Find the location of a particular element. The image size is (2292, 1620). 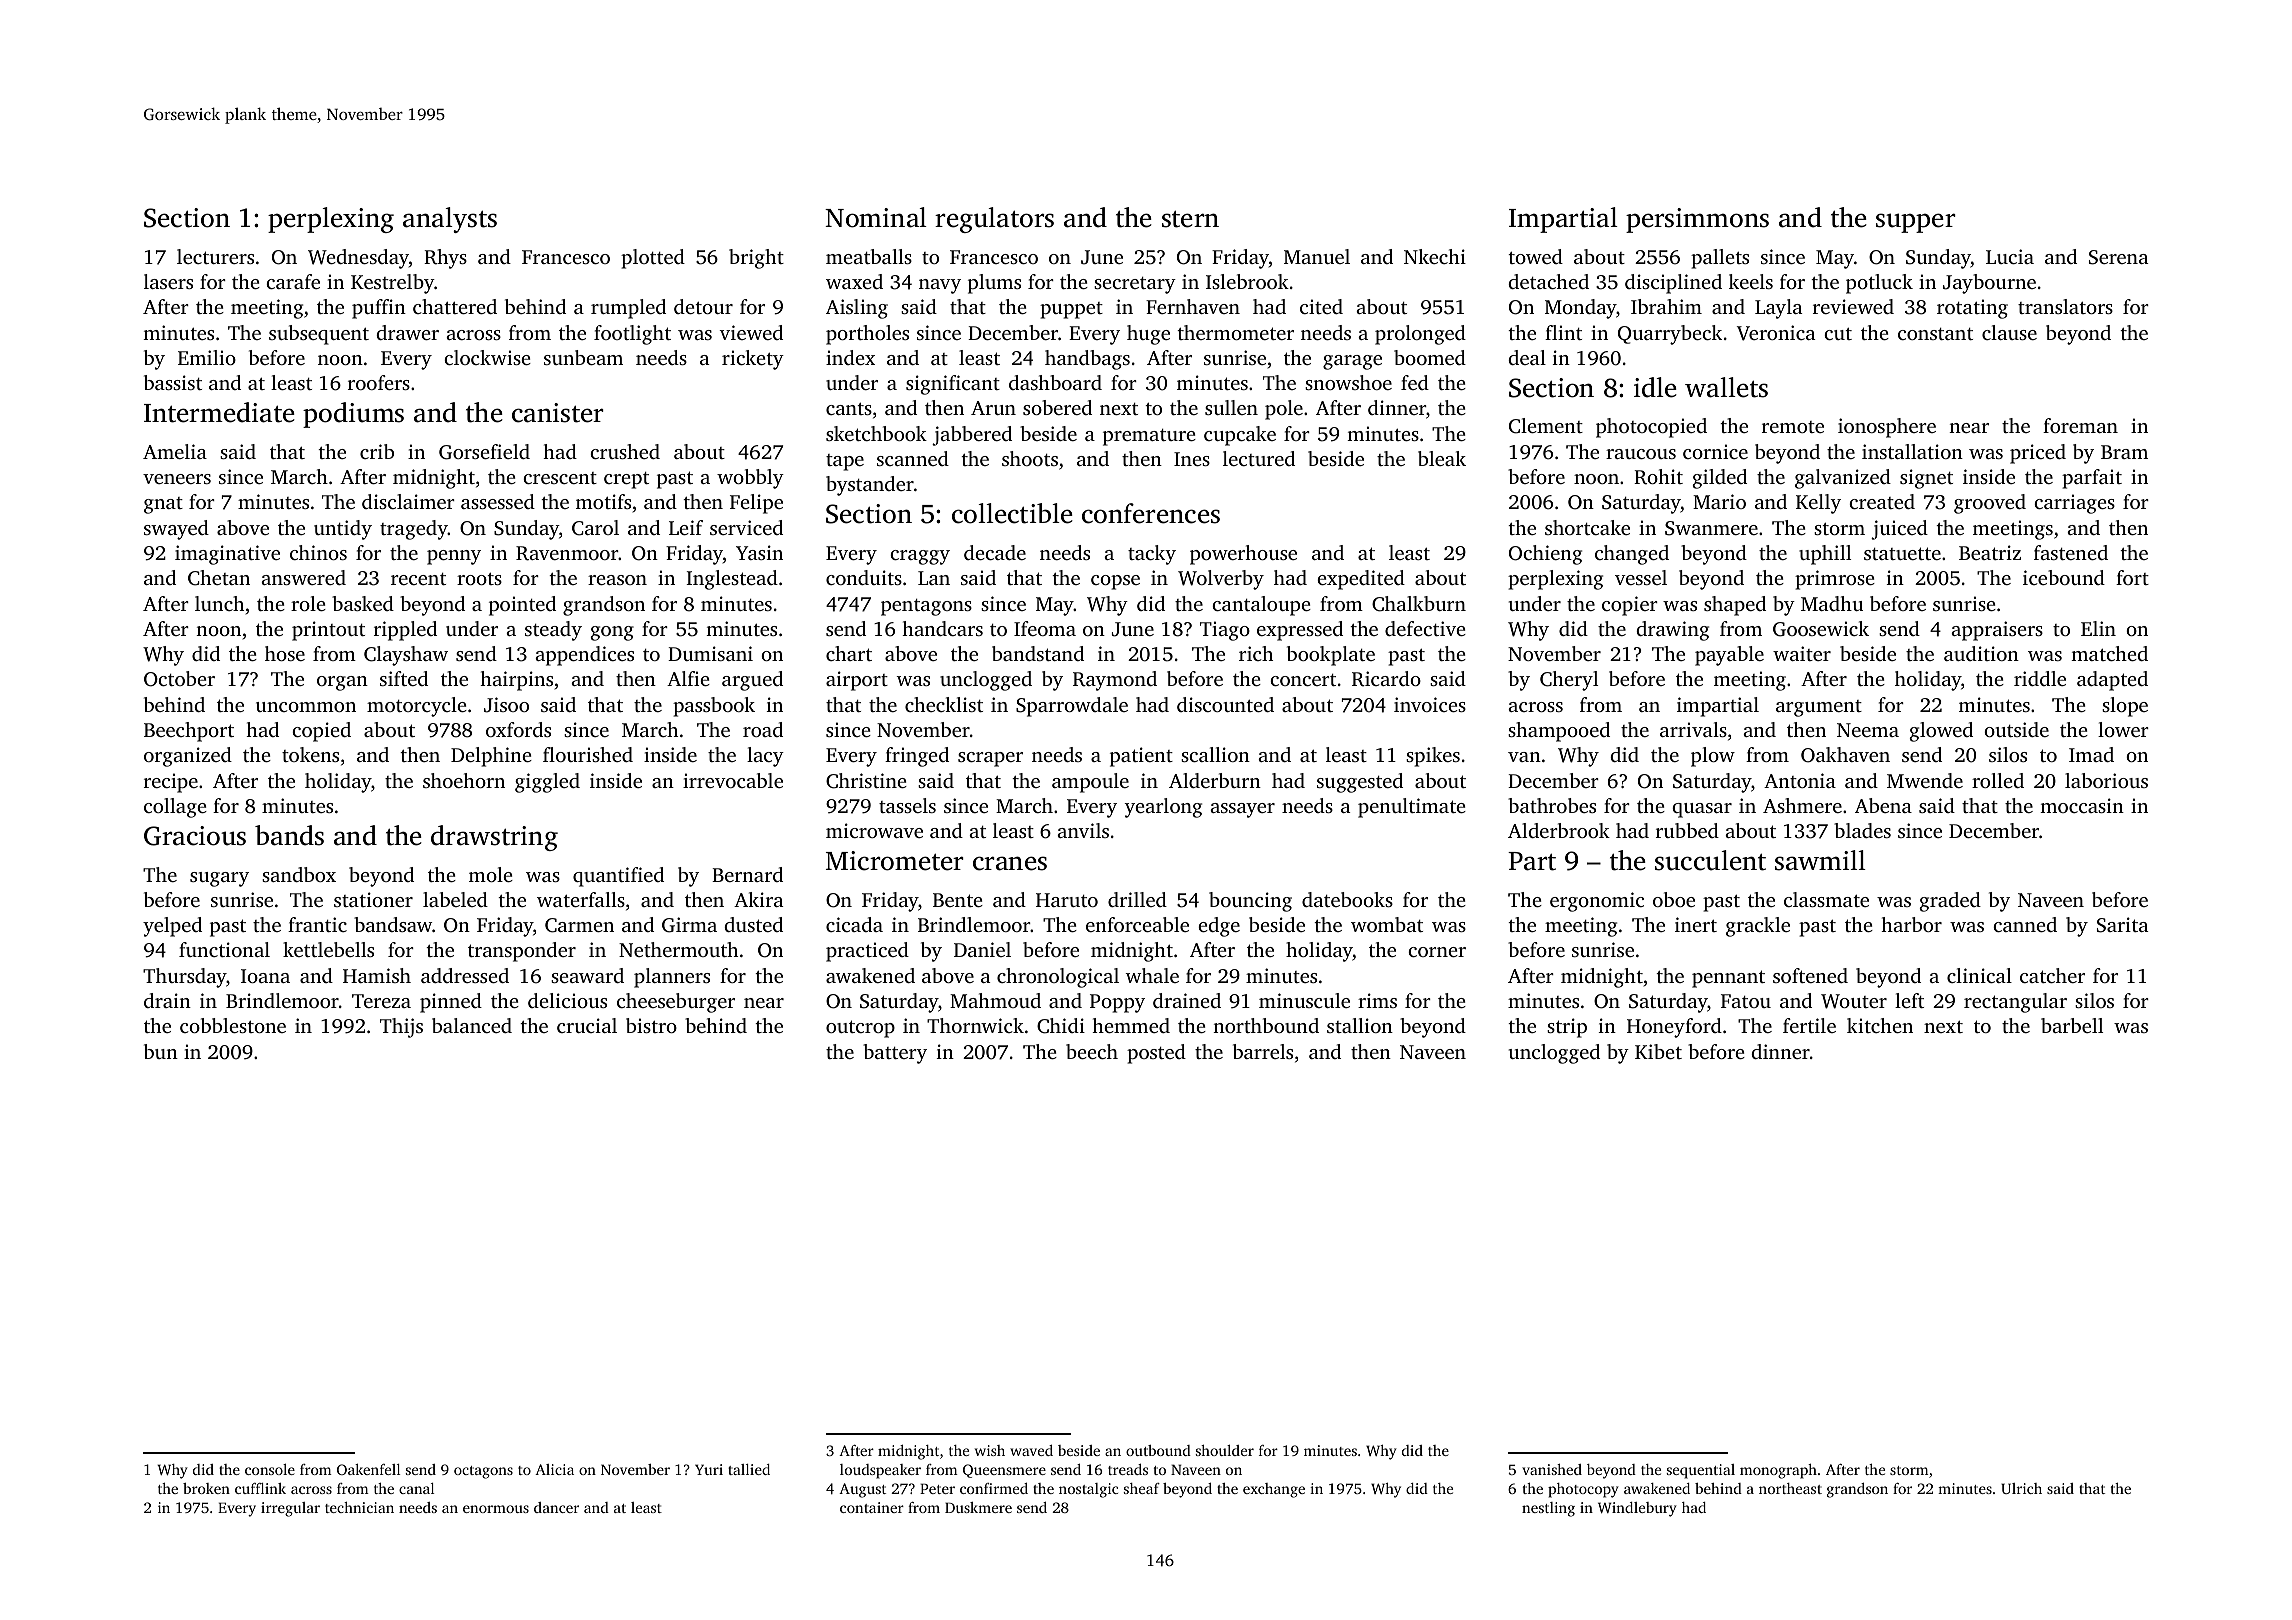

irregular is located at coordinates (290, 1509).
